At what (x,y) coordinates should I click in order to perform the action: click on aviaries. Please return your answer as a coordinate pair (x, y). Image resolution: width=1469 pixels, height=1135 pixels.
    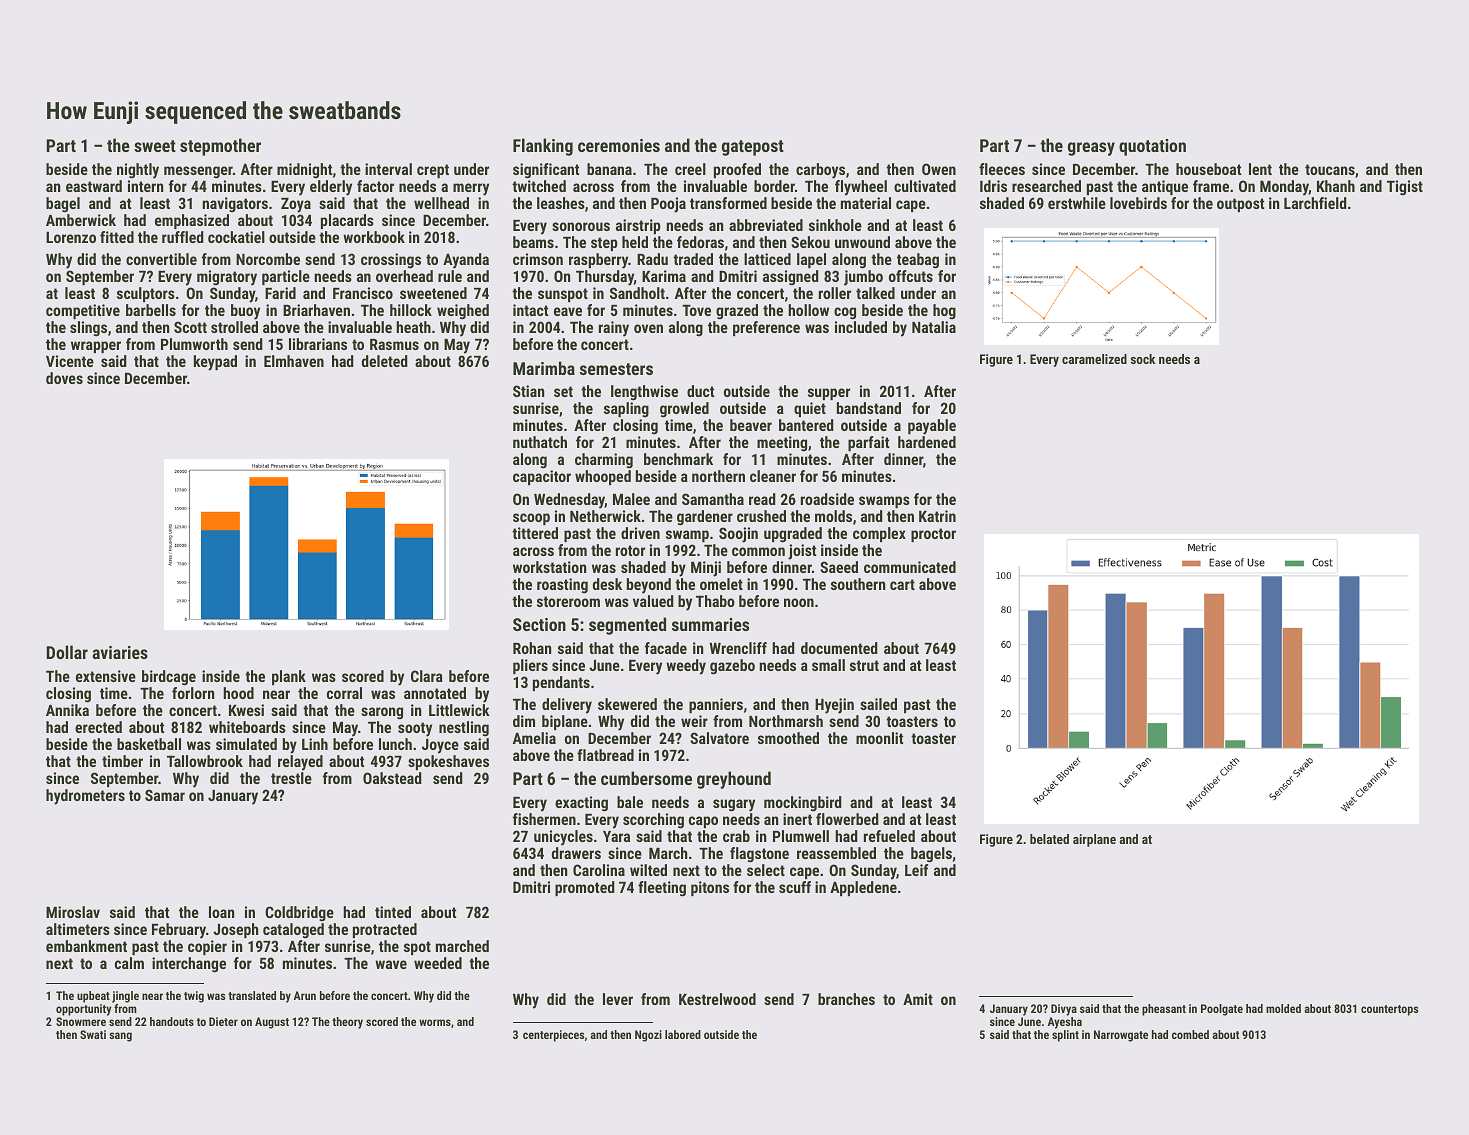
    Looking at the image, I should click on (120, 652).
